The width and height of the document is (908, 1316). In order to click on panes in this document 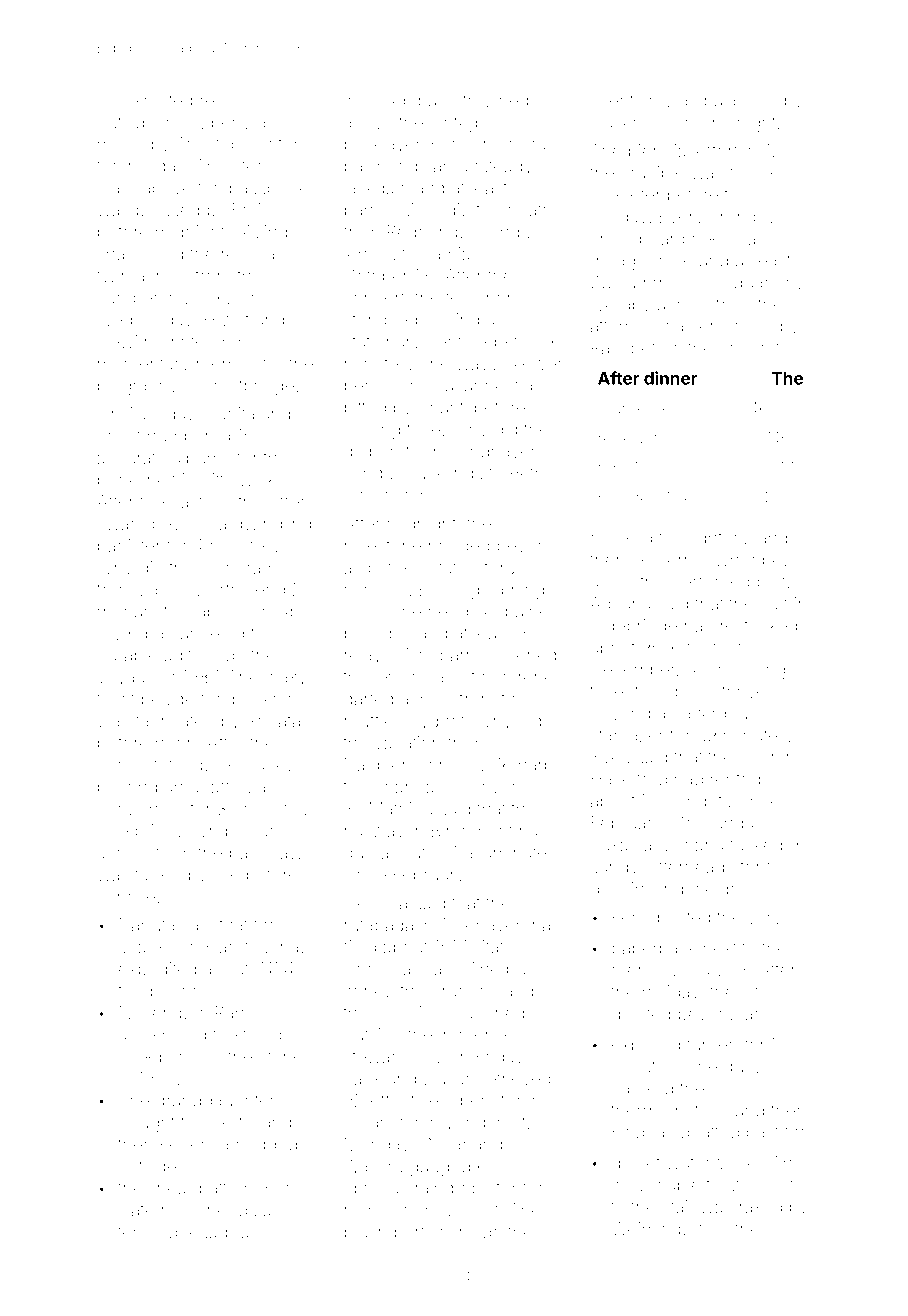, I will do `click(369, 213)`.
